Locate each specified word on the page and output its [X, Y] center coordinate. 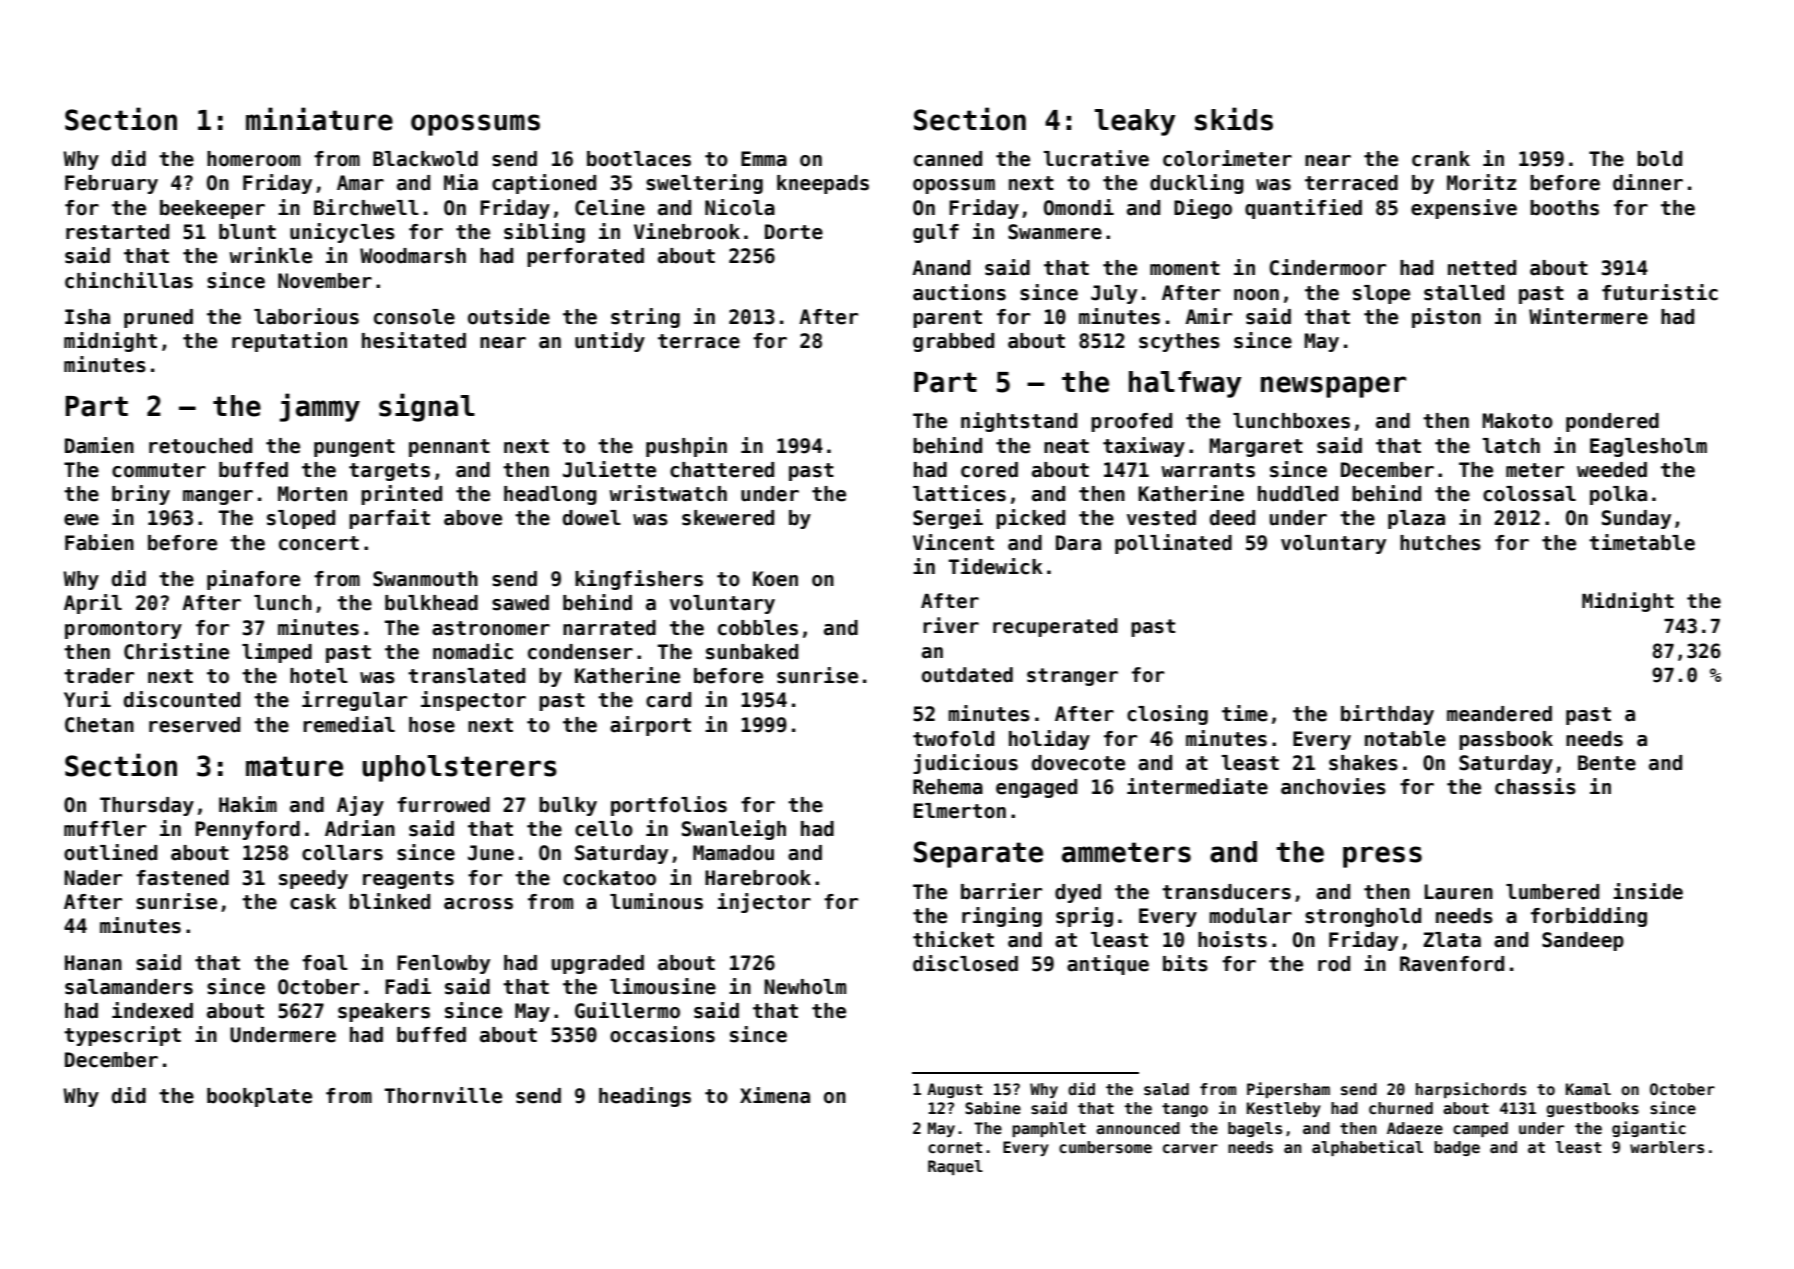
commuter [159, 470]
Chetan [99, 725]
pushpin [686, 447]
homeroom [253, 159]
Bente [1607, 763]
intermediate [1197, 786]
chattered [722, 470]
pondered [1612, 422]
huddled [1298, 494]
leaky [1135, 122]
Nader [93, 878]
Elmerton [960, 811]
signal [427, 407]
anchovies [1333, 786]
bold [1659, 159]
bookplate [259, 1097]
